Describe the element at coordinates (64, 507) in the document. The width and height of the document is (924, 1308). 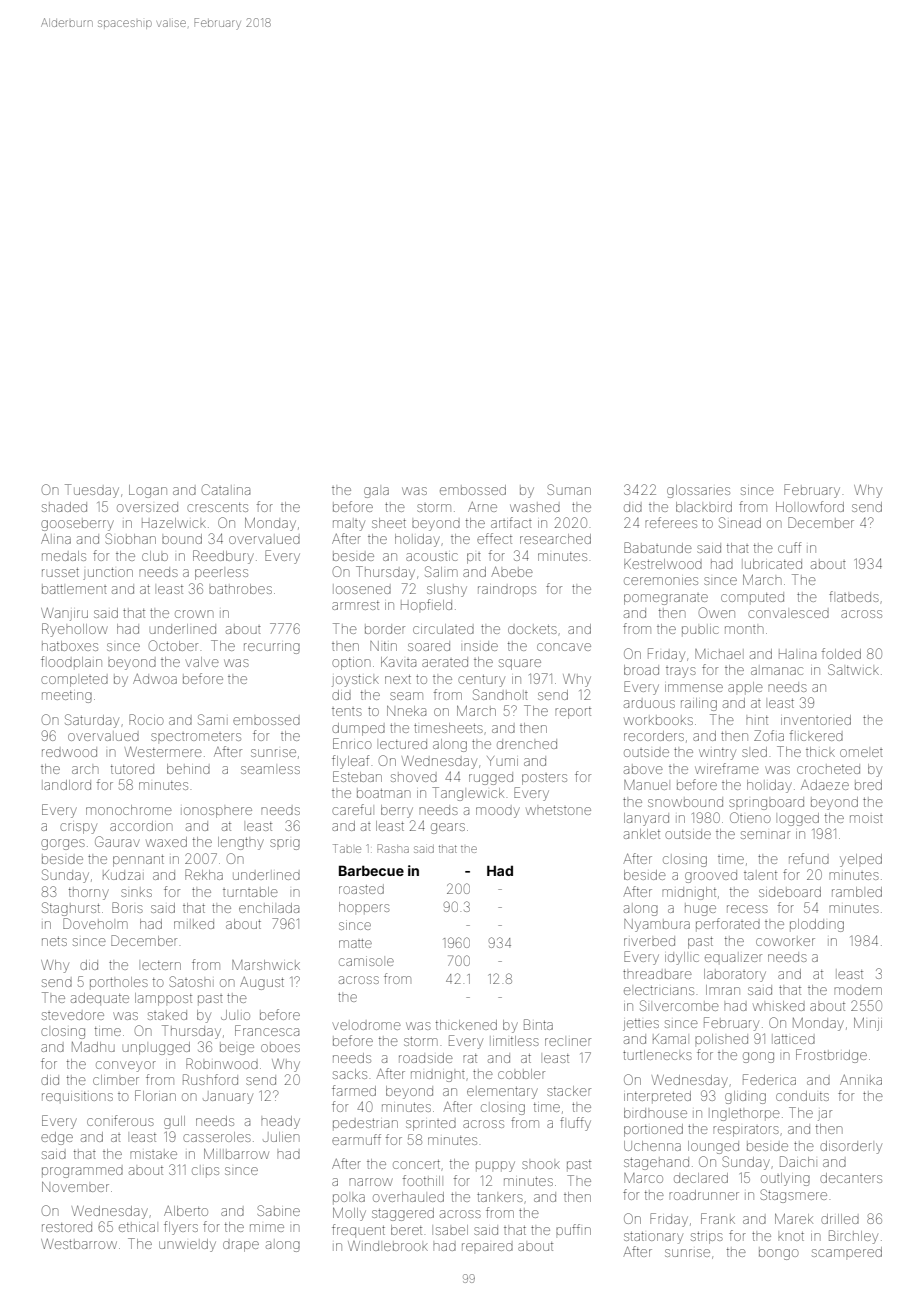
I see `shaded` at that location.
